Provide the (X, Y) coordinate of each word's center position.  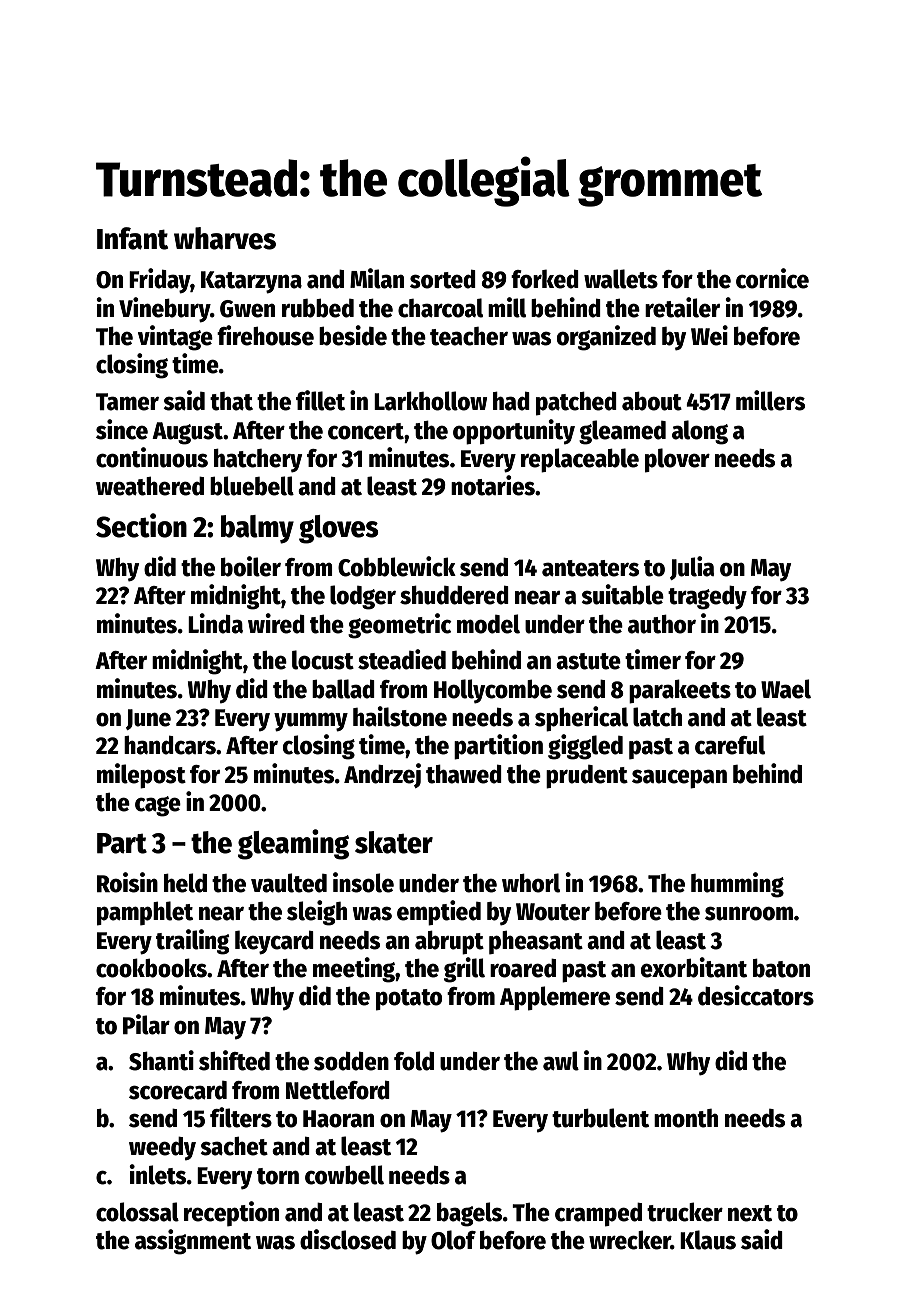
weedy (162, 1148)
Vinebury (164, 310)
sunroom (749, 913)
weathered (150, 486)
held (185, 883)
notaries (493, 485)
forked (545, 279)
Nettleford (338, 1090)
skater (394, 842)
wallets (621, 279)
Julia (692, 568)
